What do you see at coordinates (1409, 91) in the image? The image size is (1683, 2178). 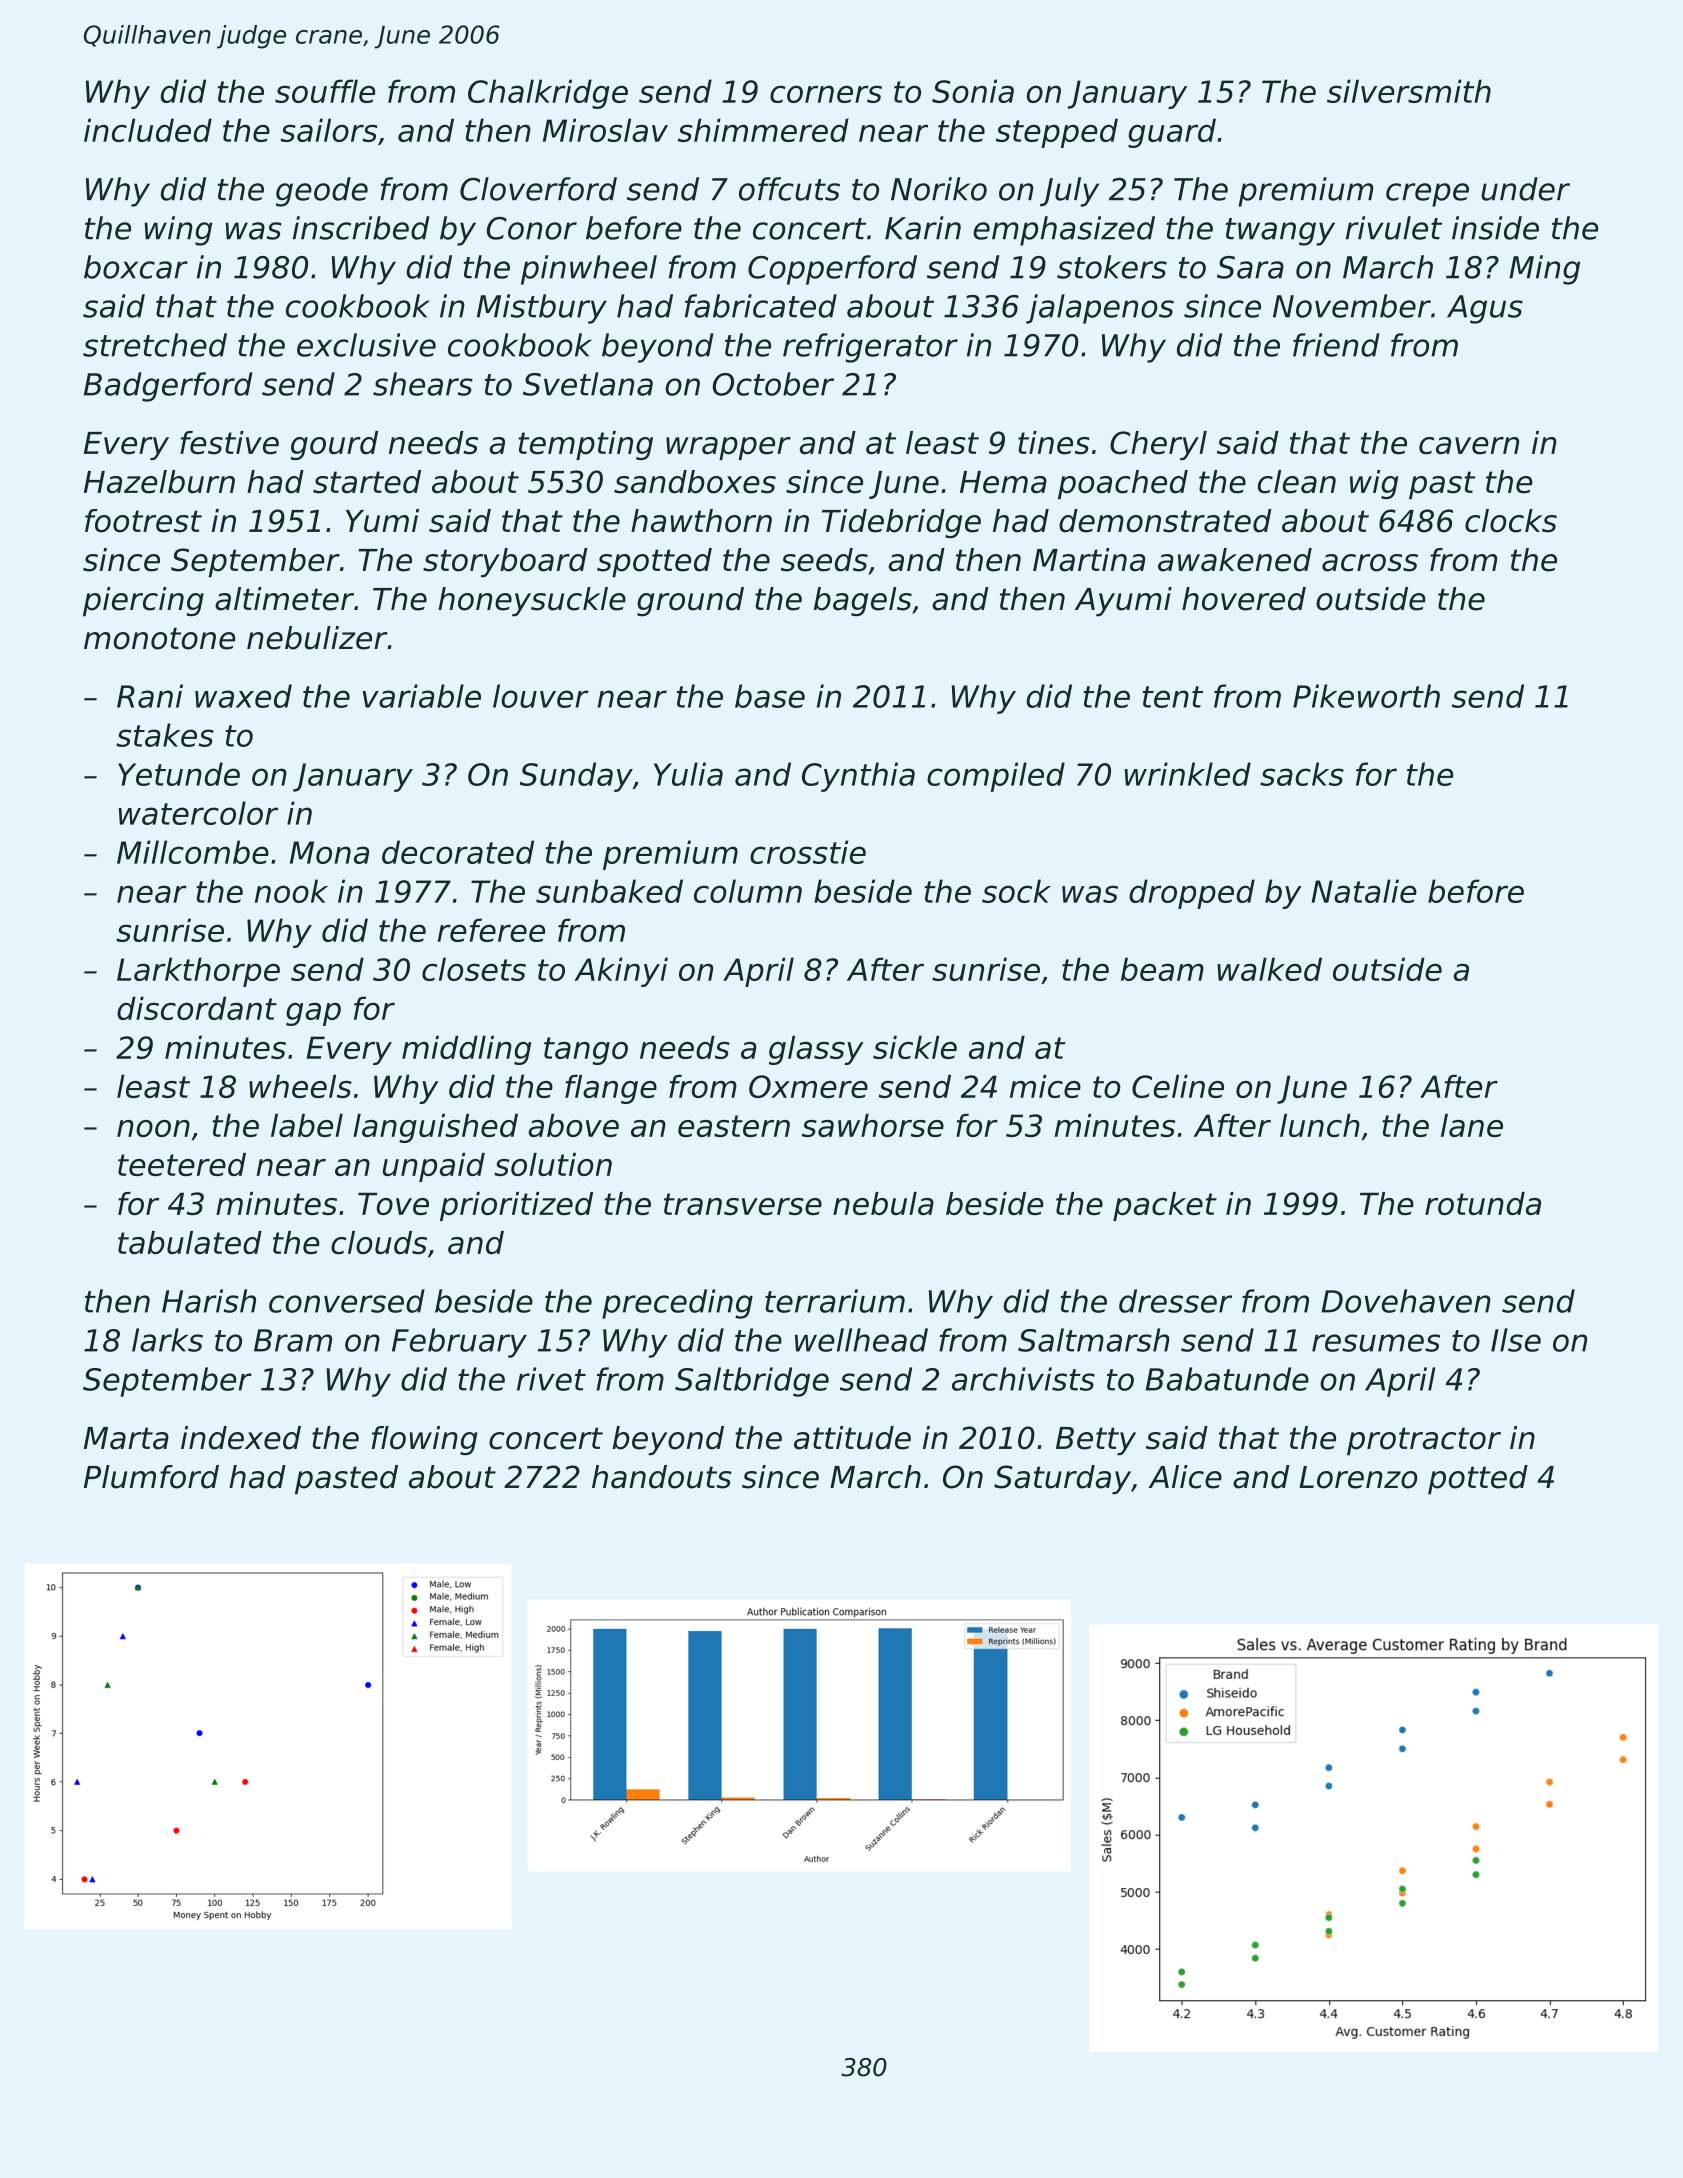 I see `silversmith` at bounding box center [1409, 91].
